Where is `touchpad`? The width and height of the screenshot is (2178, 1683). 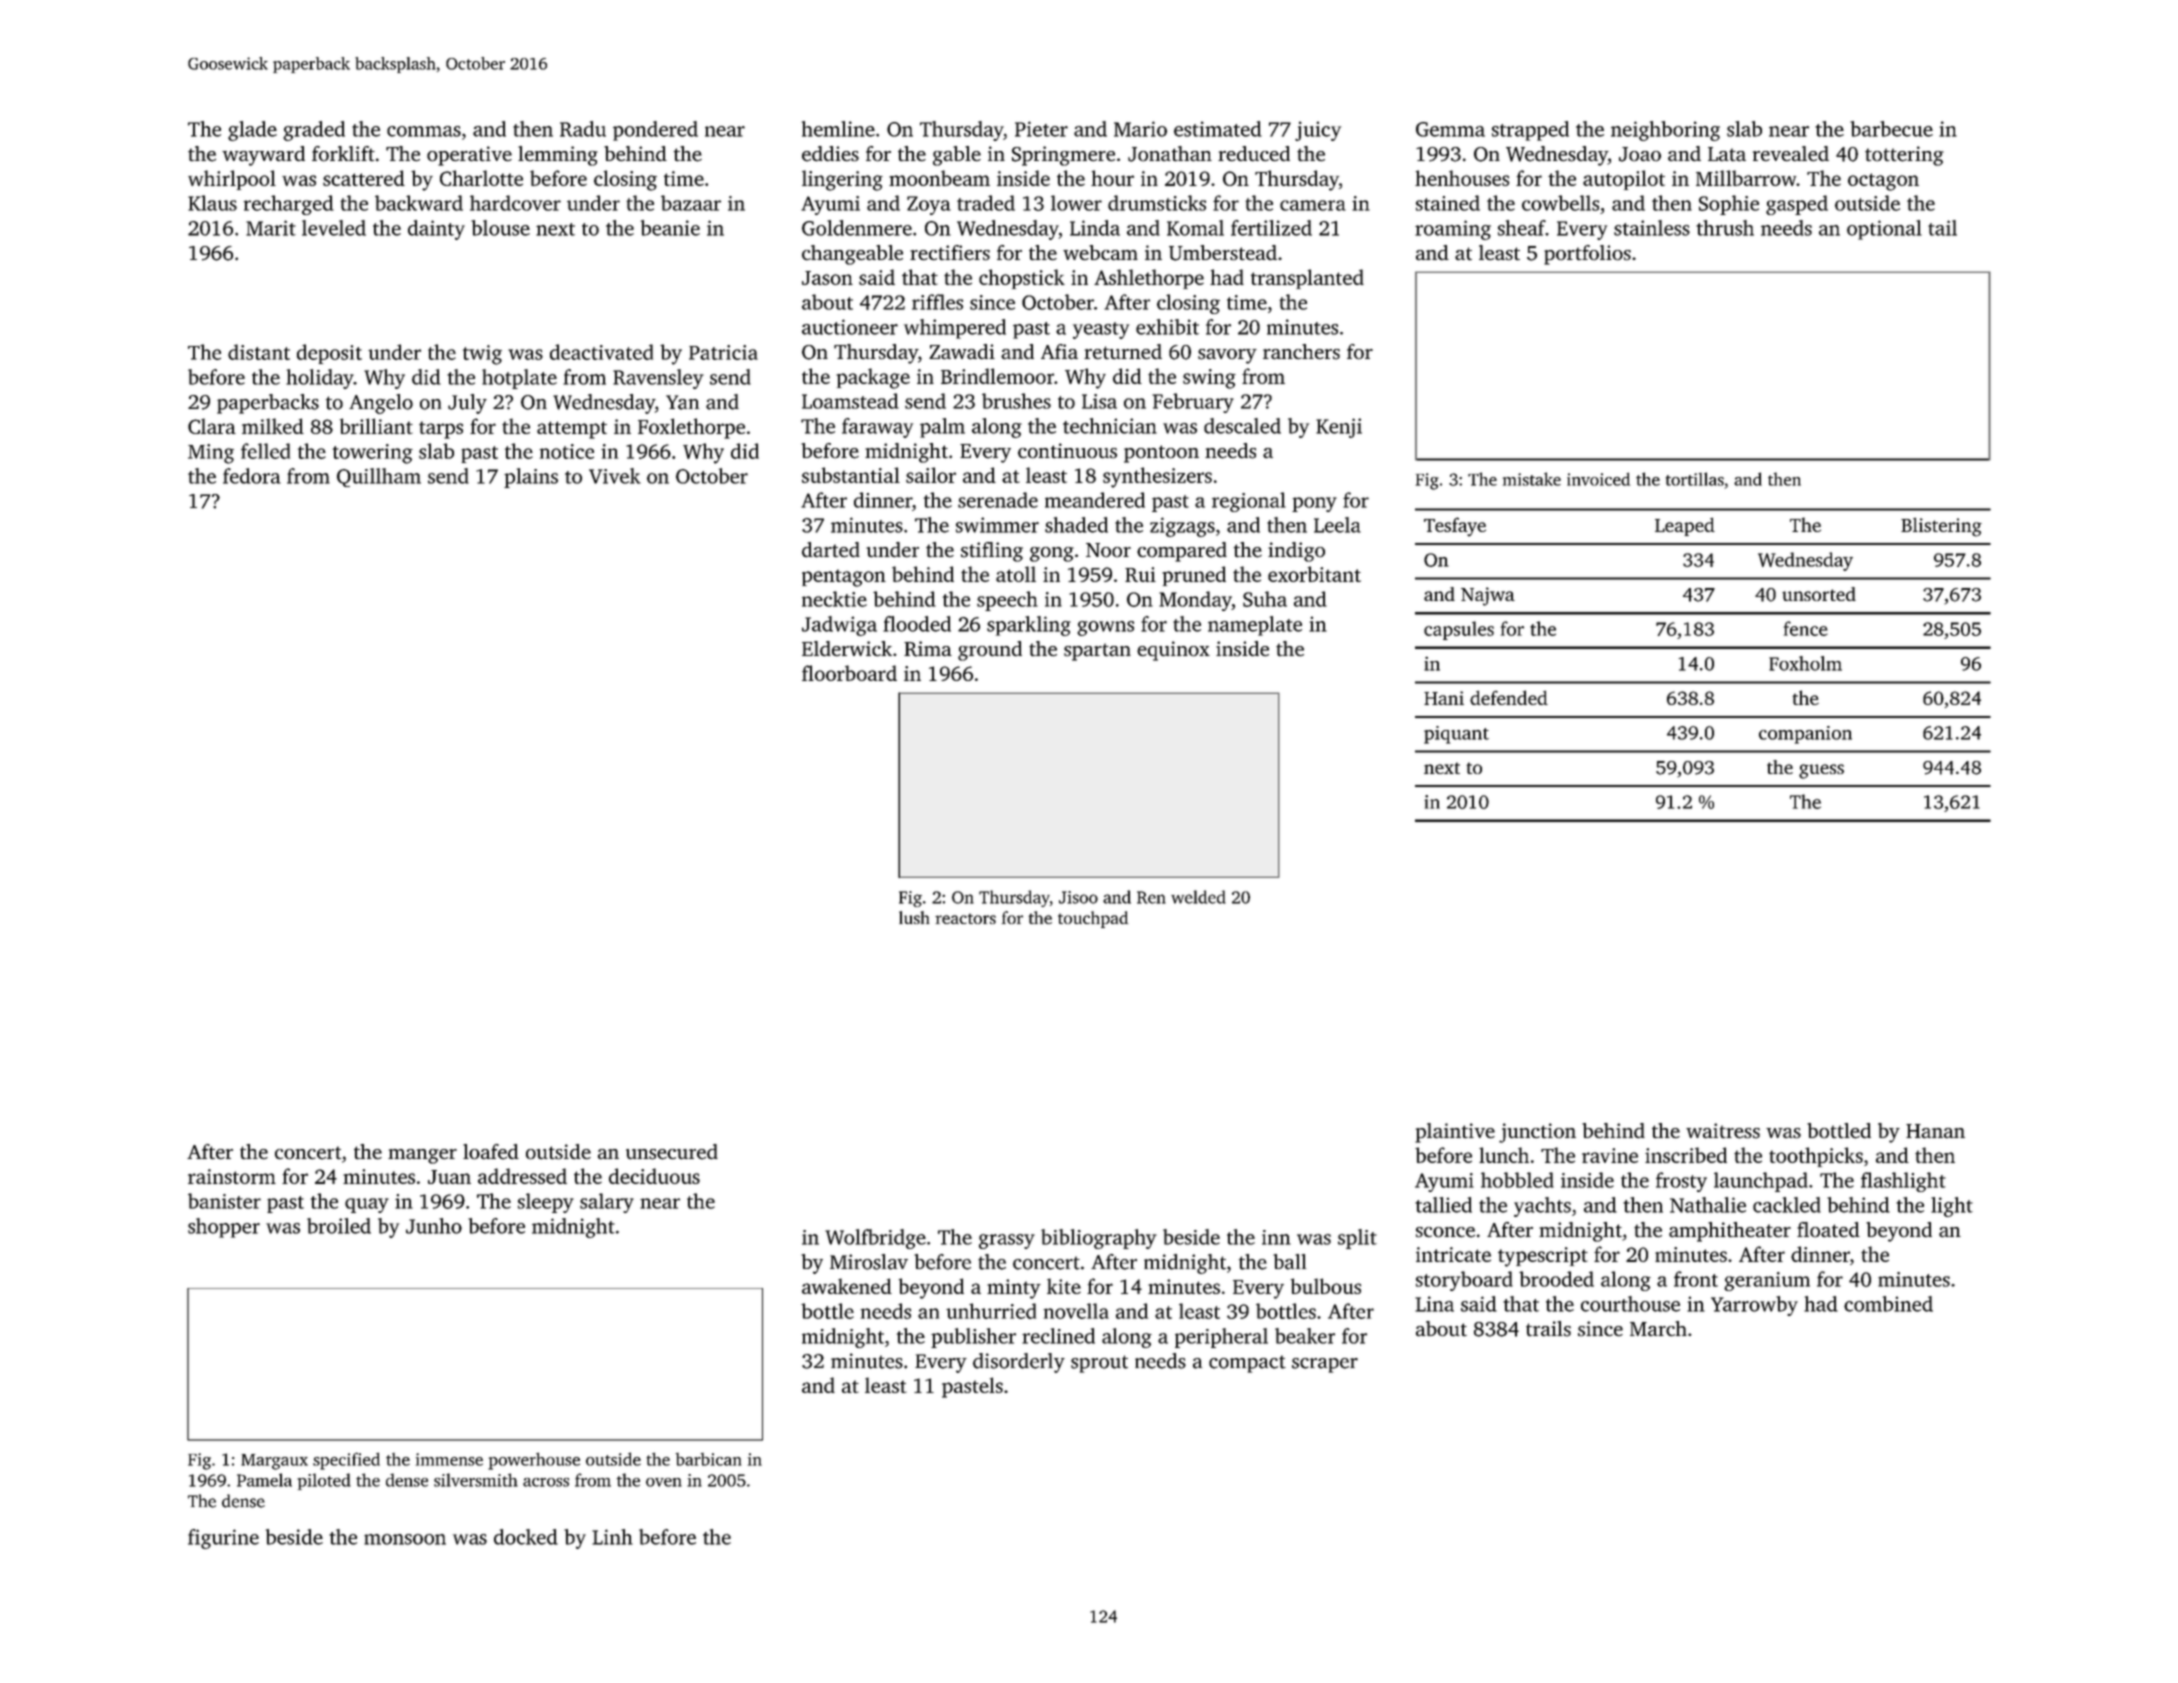 touchpad is located at coordinates (1093, 919).
